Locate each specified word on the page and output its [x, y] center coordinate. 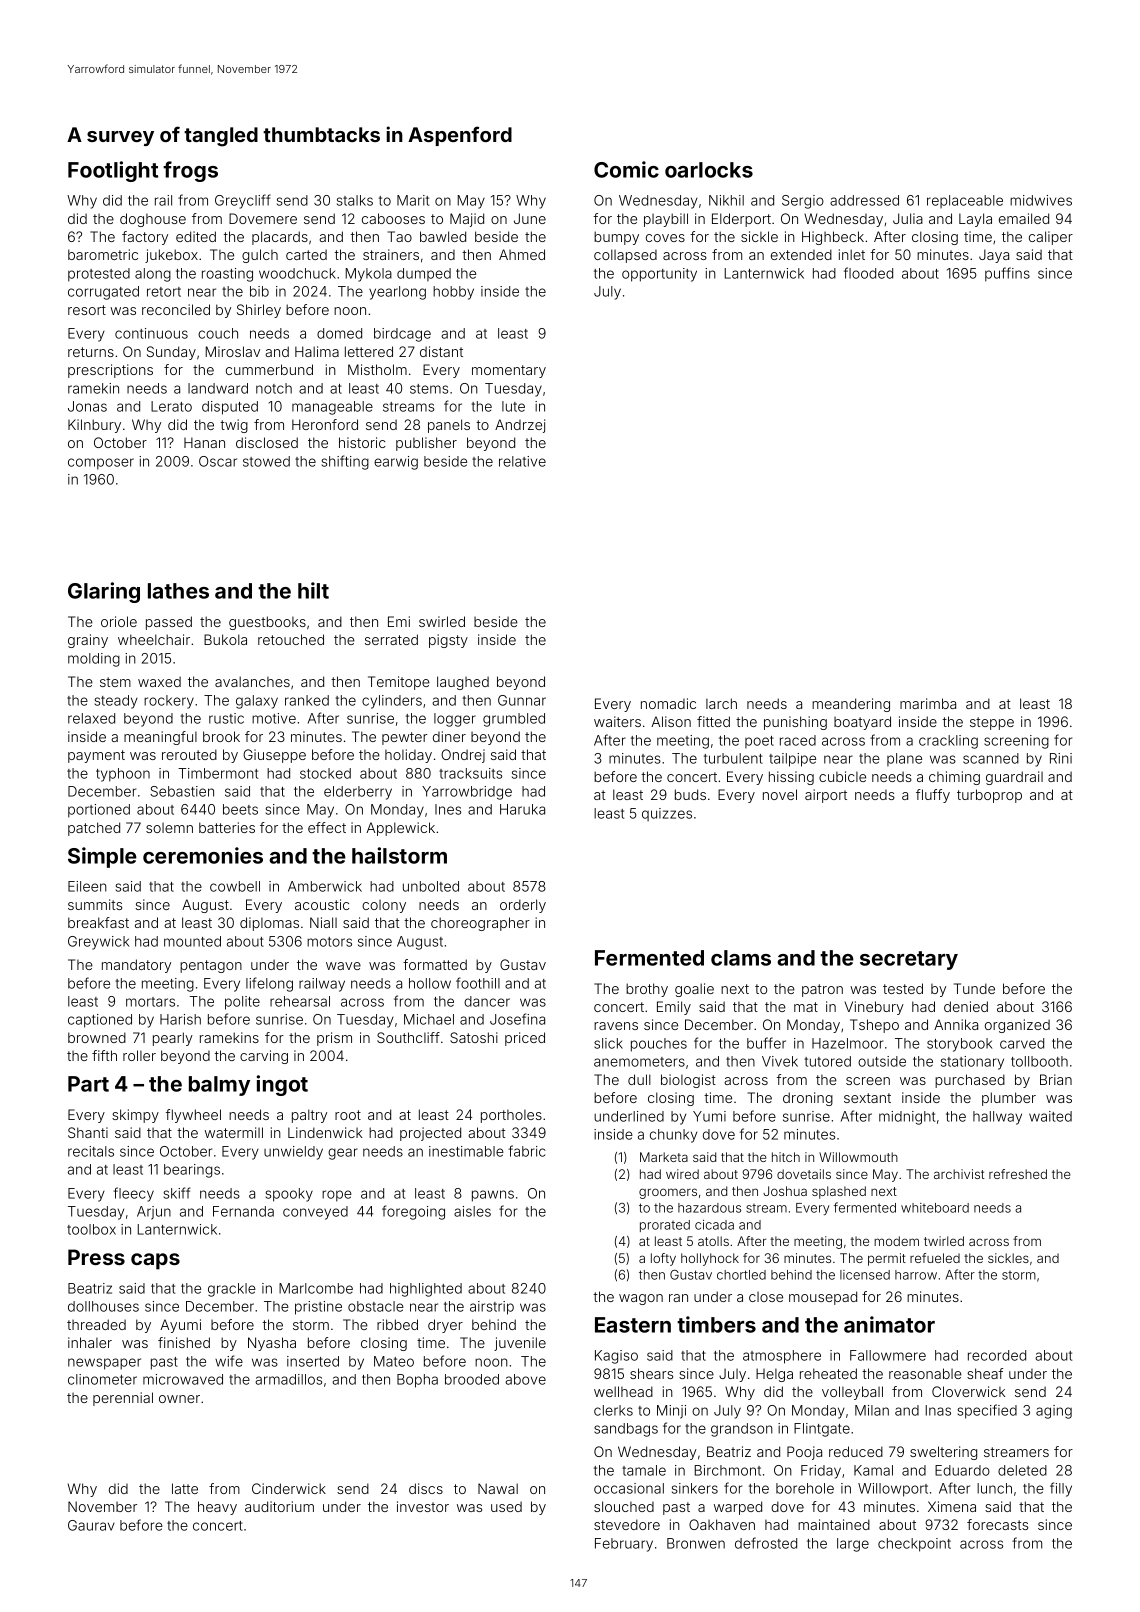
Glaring [104, 592]
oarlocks [709, 170]
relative [522, 461]
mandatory [136, 966]
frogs [190, 171]
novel [780, 794]
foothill [478, 983]
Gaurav [91, 1525]
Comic [626, 169]
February [624, 1545]
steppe [992, 723]
